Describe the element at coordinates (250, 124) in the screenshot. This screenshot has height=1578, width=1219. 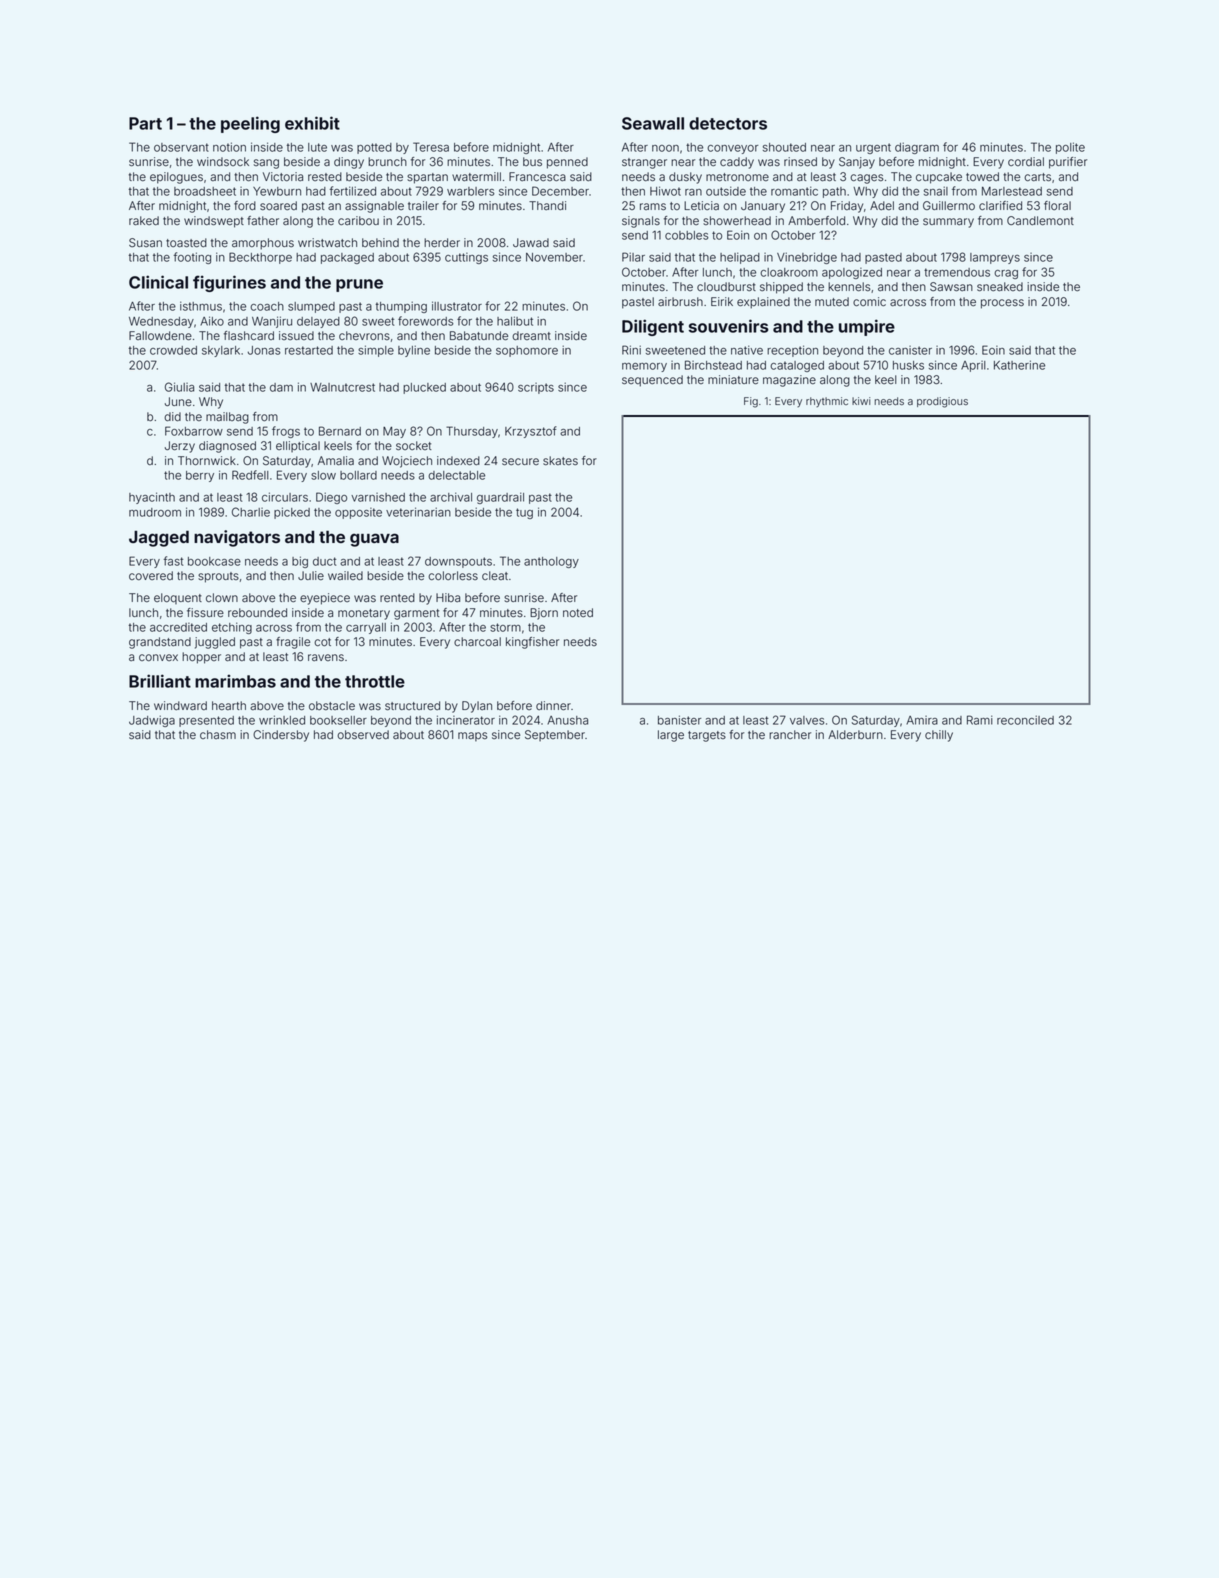
I see `peeling` at that location.
